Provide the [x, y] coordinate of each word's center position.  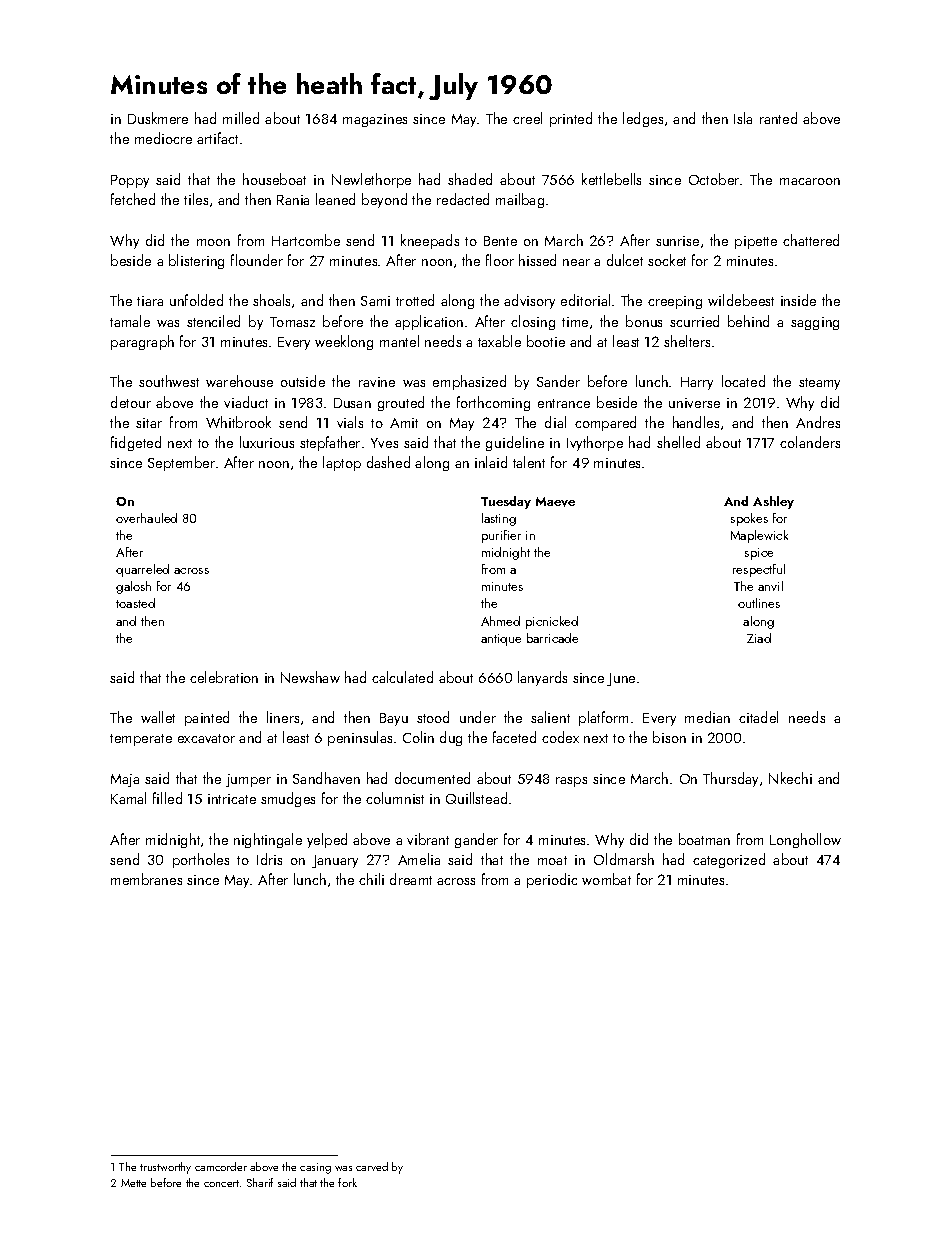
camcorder [221, 1166]
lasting [499, 519]
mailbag [520, 200]
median [707, 717]
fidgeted [136, 443]
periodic [552, 880]
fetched [133, 199]
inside [798, 300]
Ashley [773, 502]
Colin [418, 737]
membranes [146, 879]
